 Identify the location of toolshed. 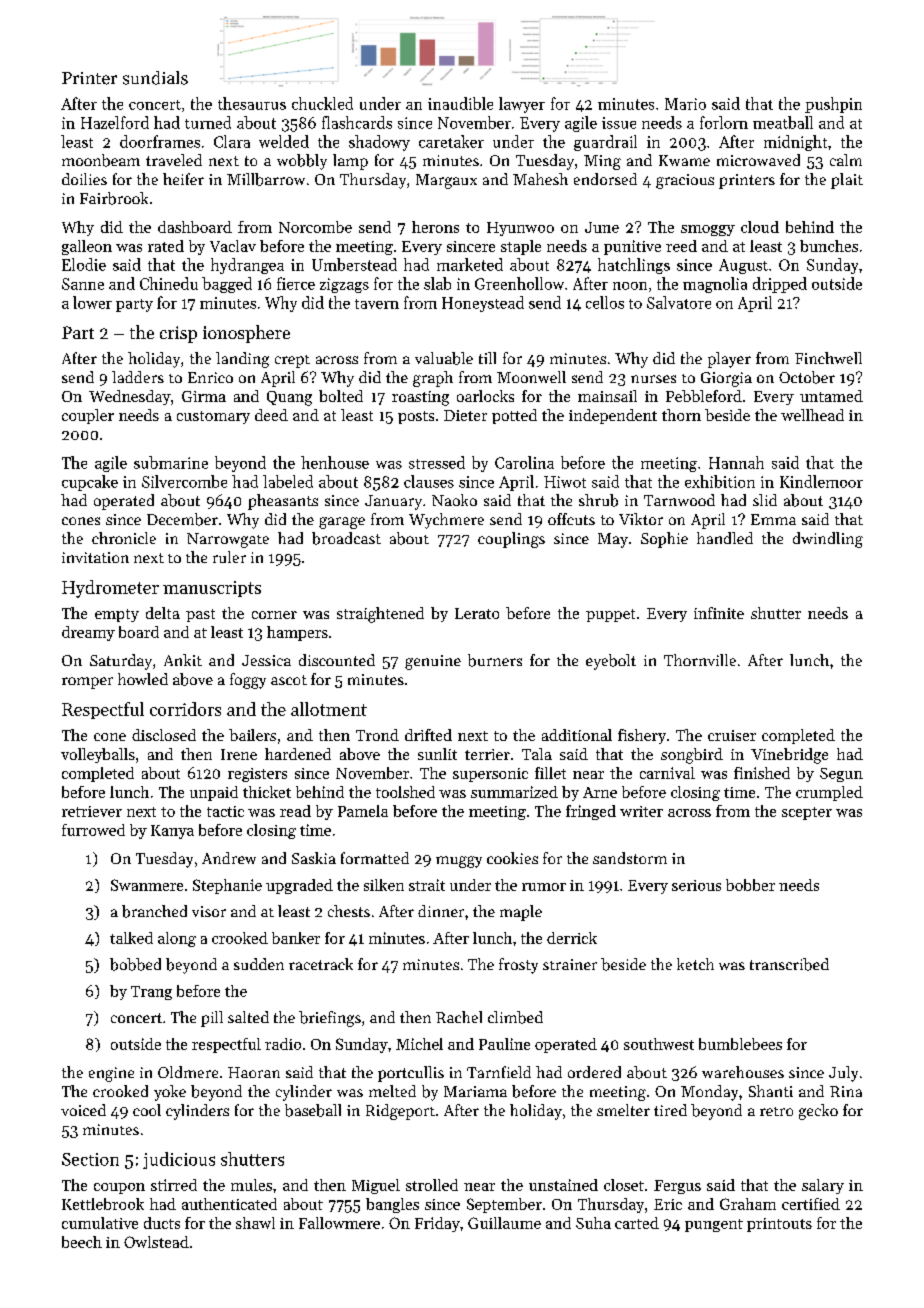
(405, 792).
